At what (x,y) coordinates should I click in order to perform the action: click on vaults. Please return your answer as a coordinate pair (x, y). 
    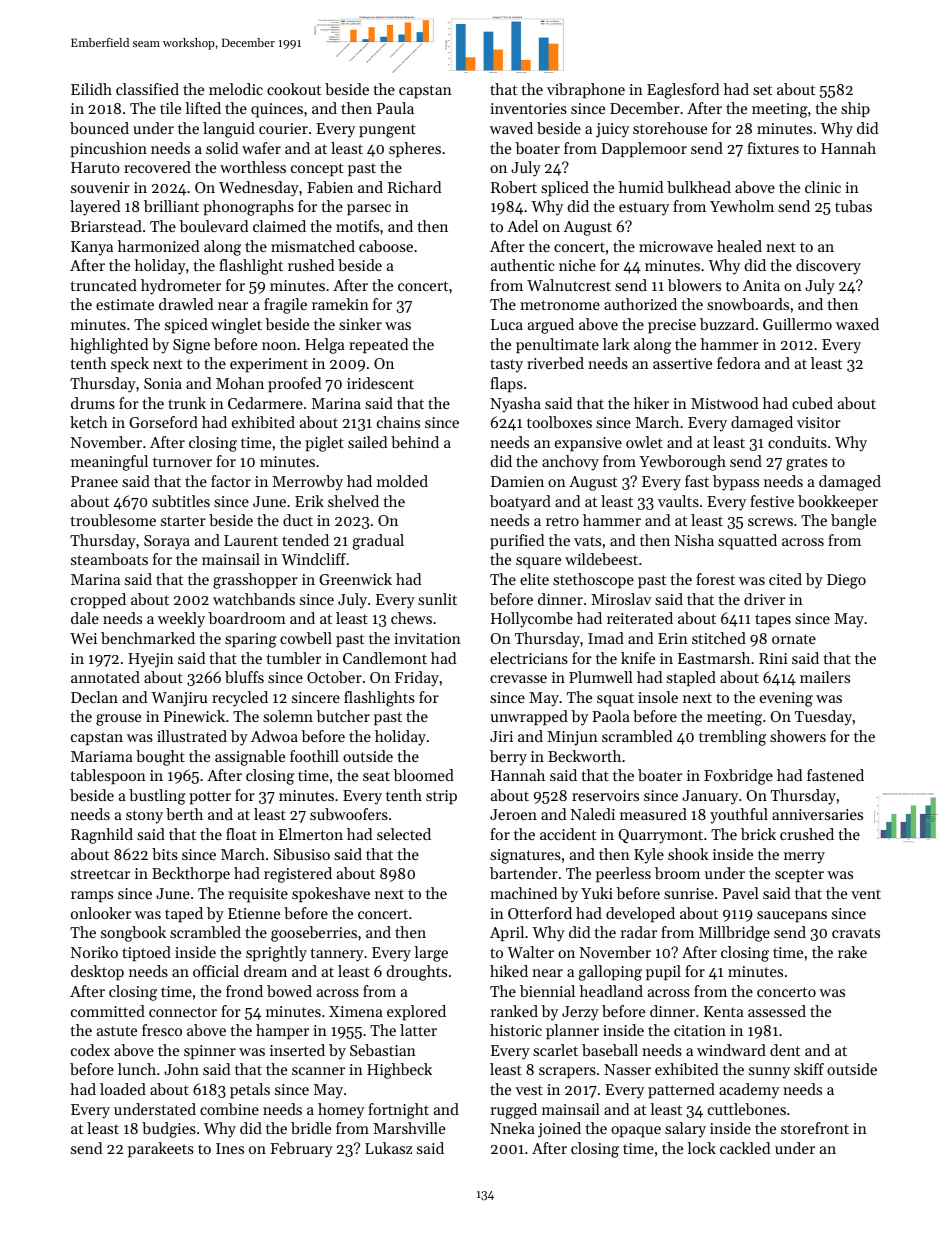
    Looking at the image, I should click on (678, 501).
